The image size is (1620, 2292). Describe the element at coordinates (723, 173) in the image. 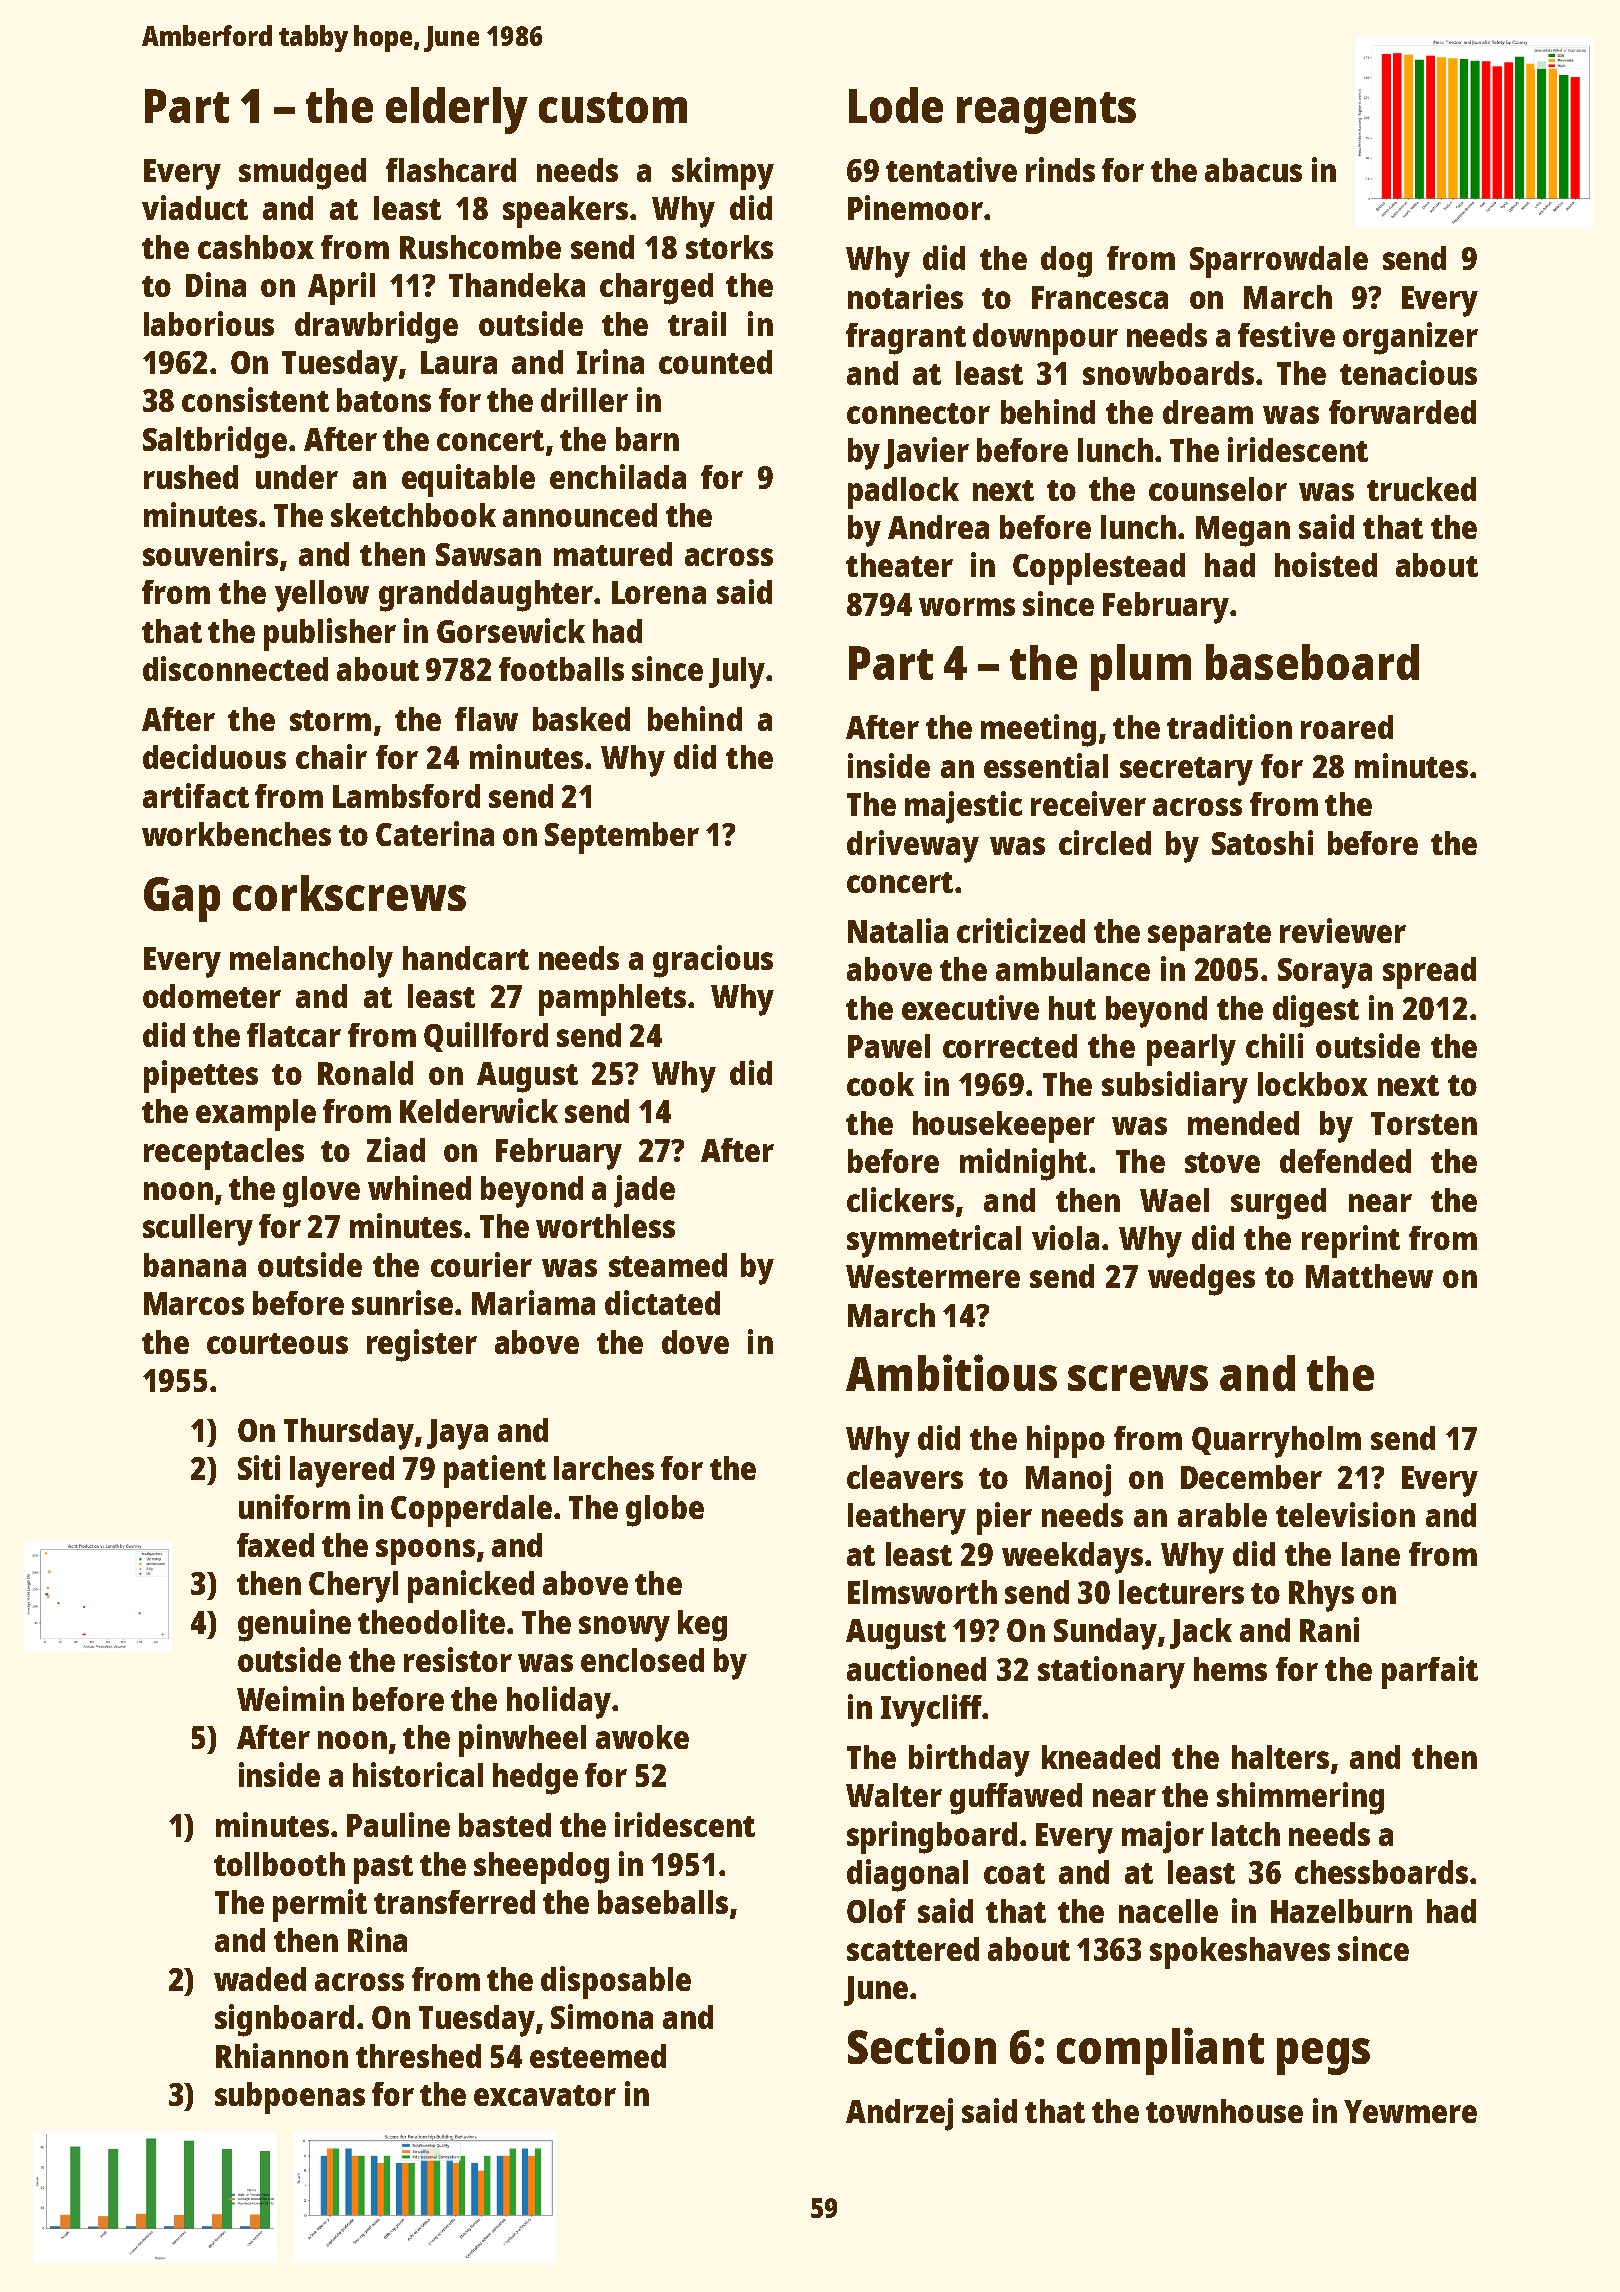

I see `skimpy` at that location.
